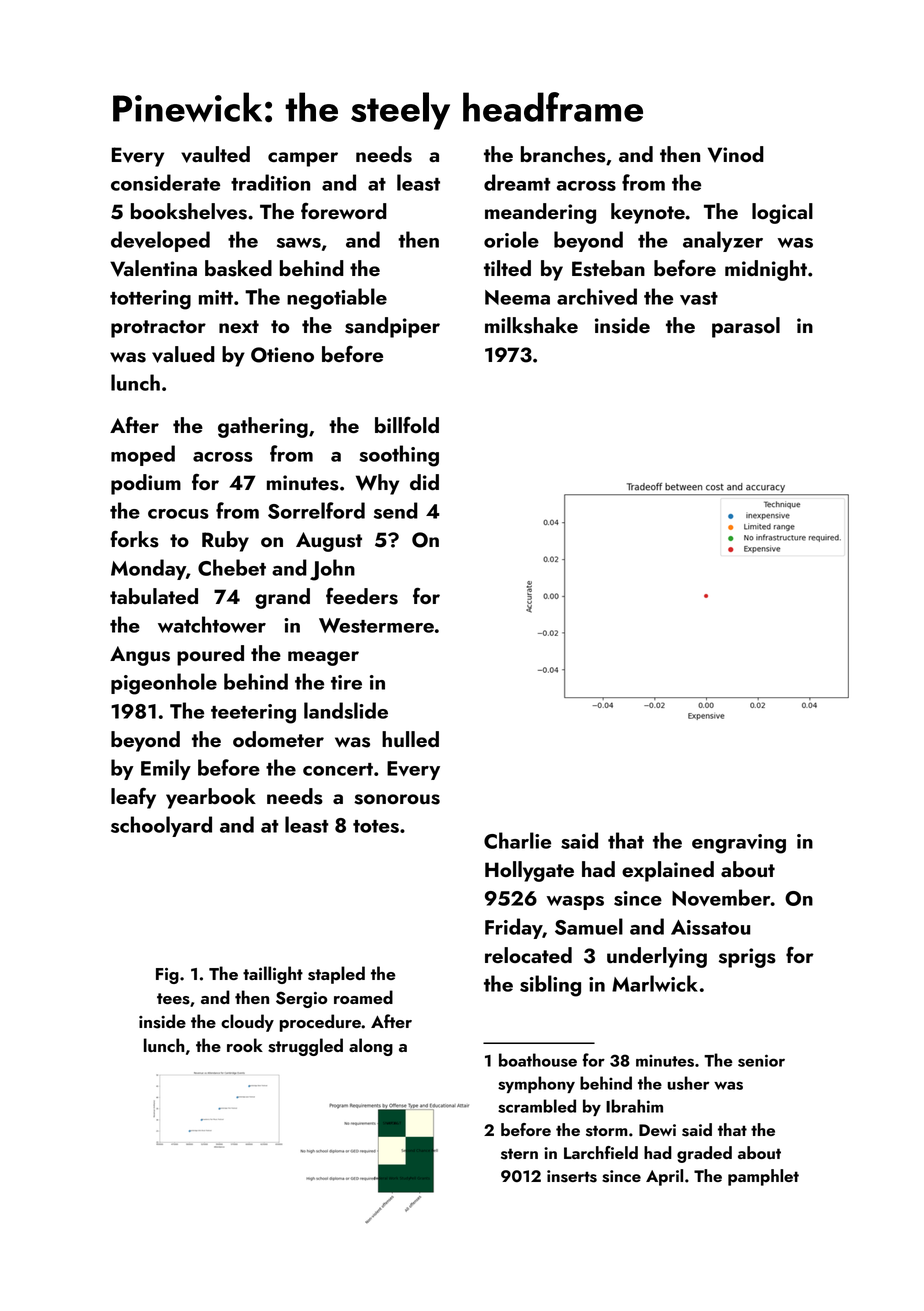 The height and width of the screenshot is (1311, 924). I want to click on parasol, so click(746, 327).
